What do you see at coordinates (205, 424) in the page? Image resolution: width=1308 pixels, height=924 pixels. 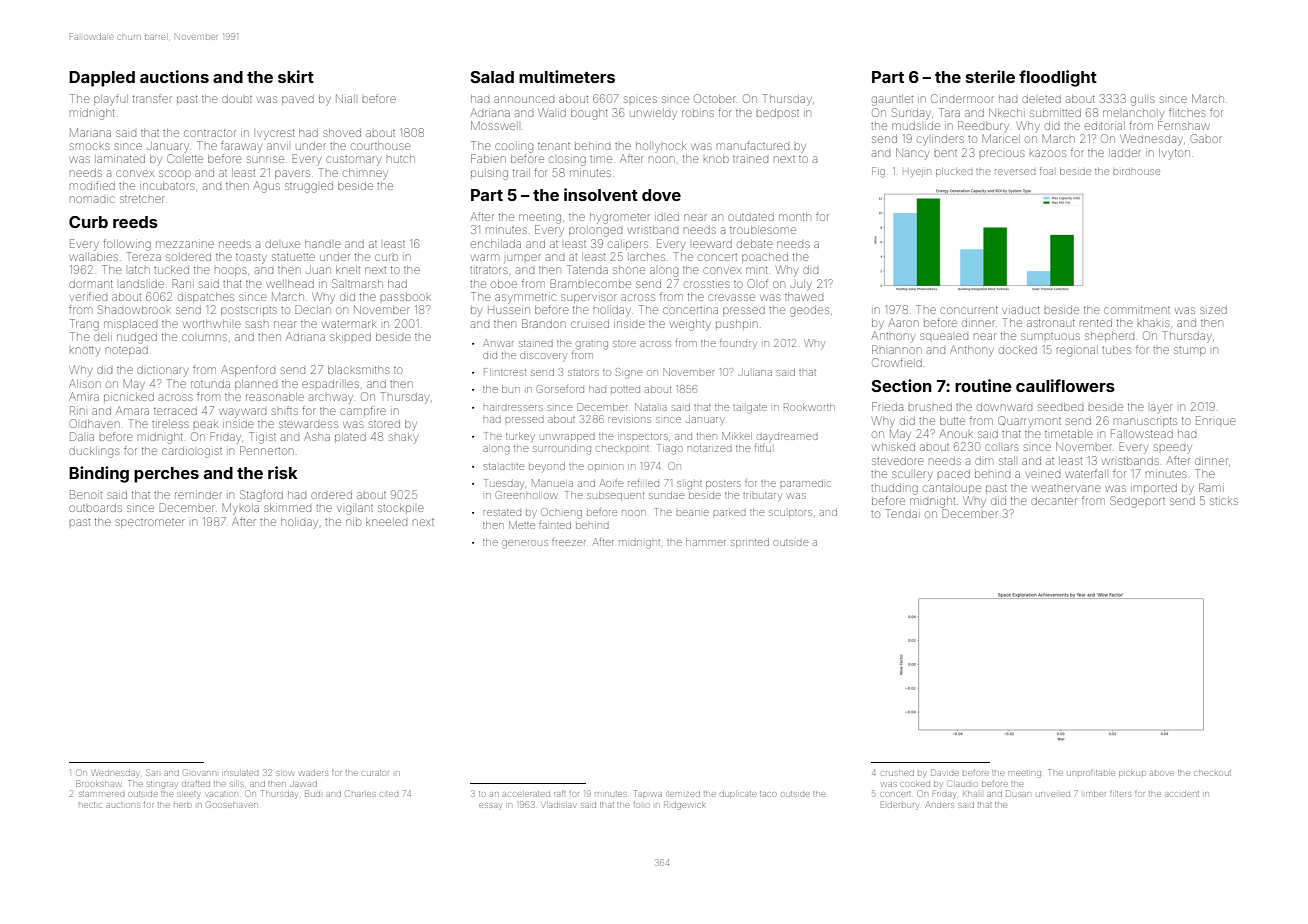 I see `peak` at bounding box center [205, 424].
